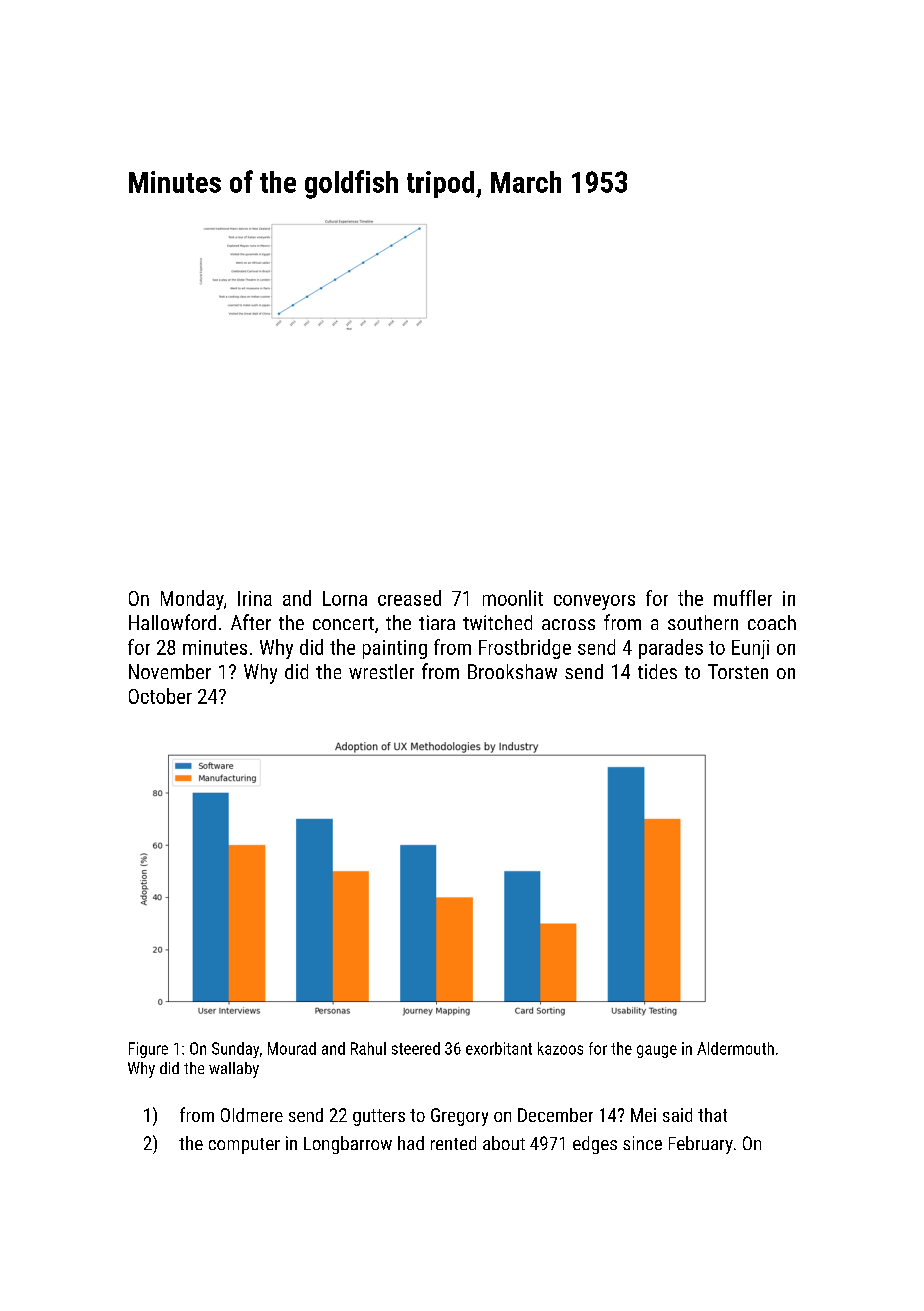 The image size is (924, 1311). I want to click on Irina, so click(255, 598).
